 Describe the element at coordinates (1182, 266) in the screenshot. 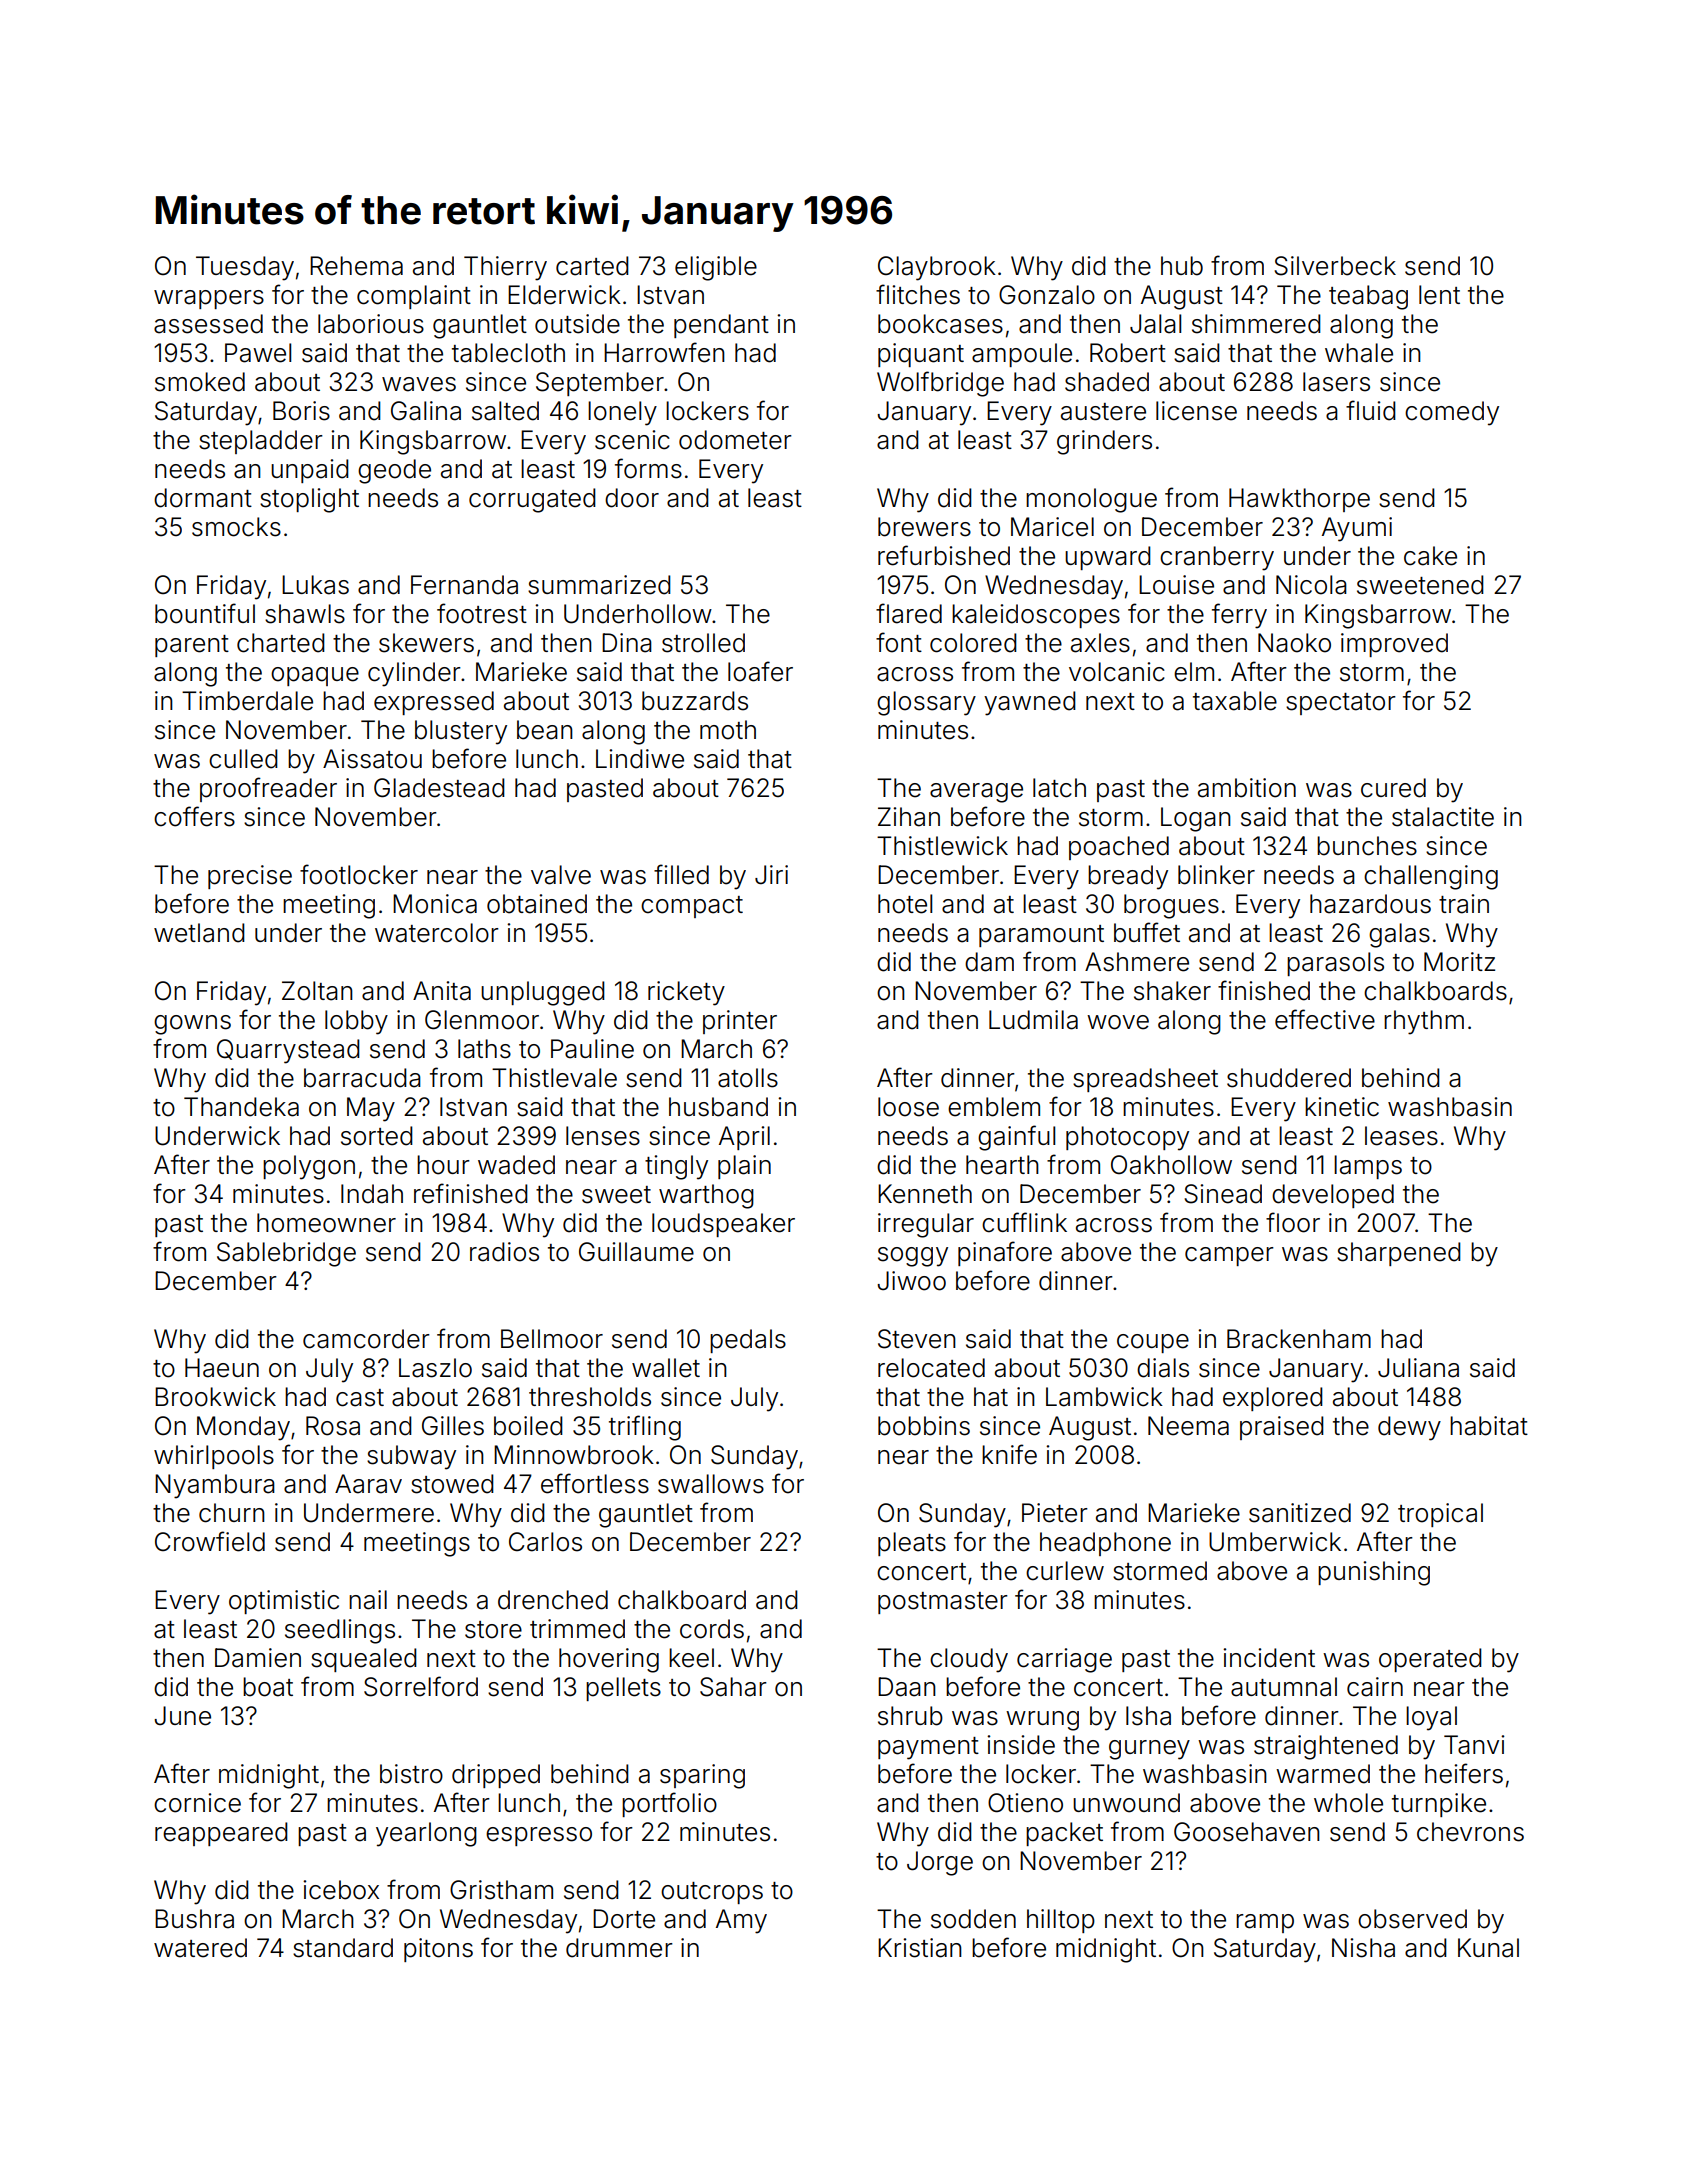

I see `hub` at that location.
